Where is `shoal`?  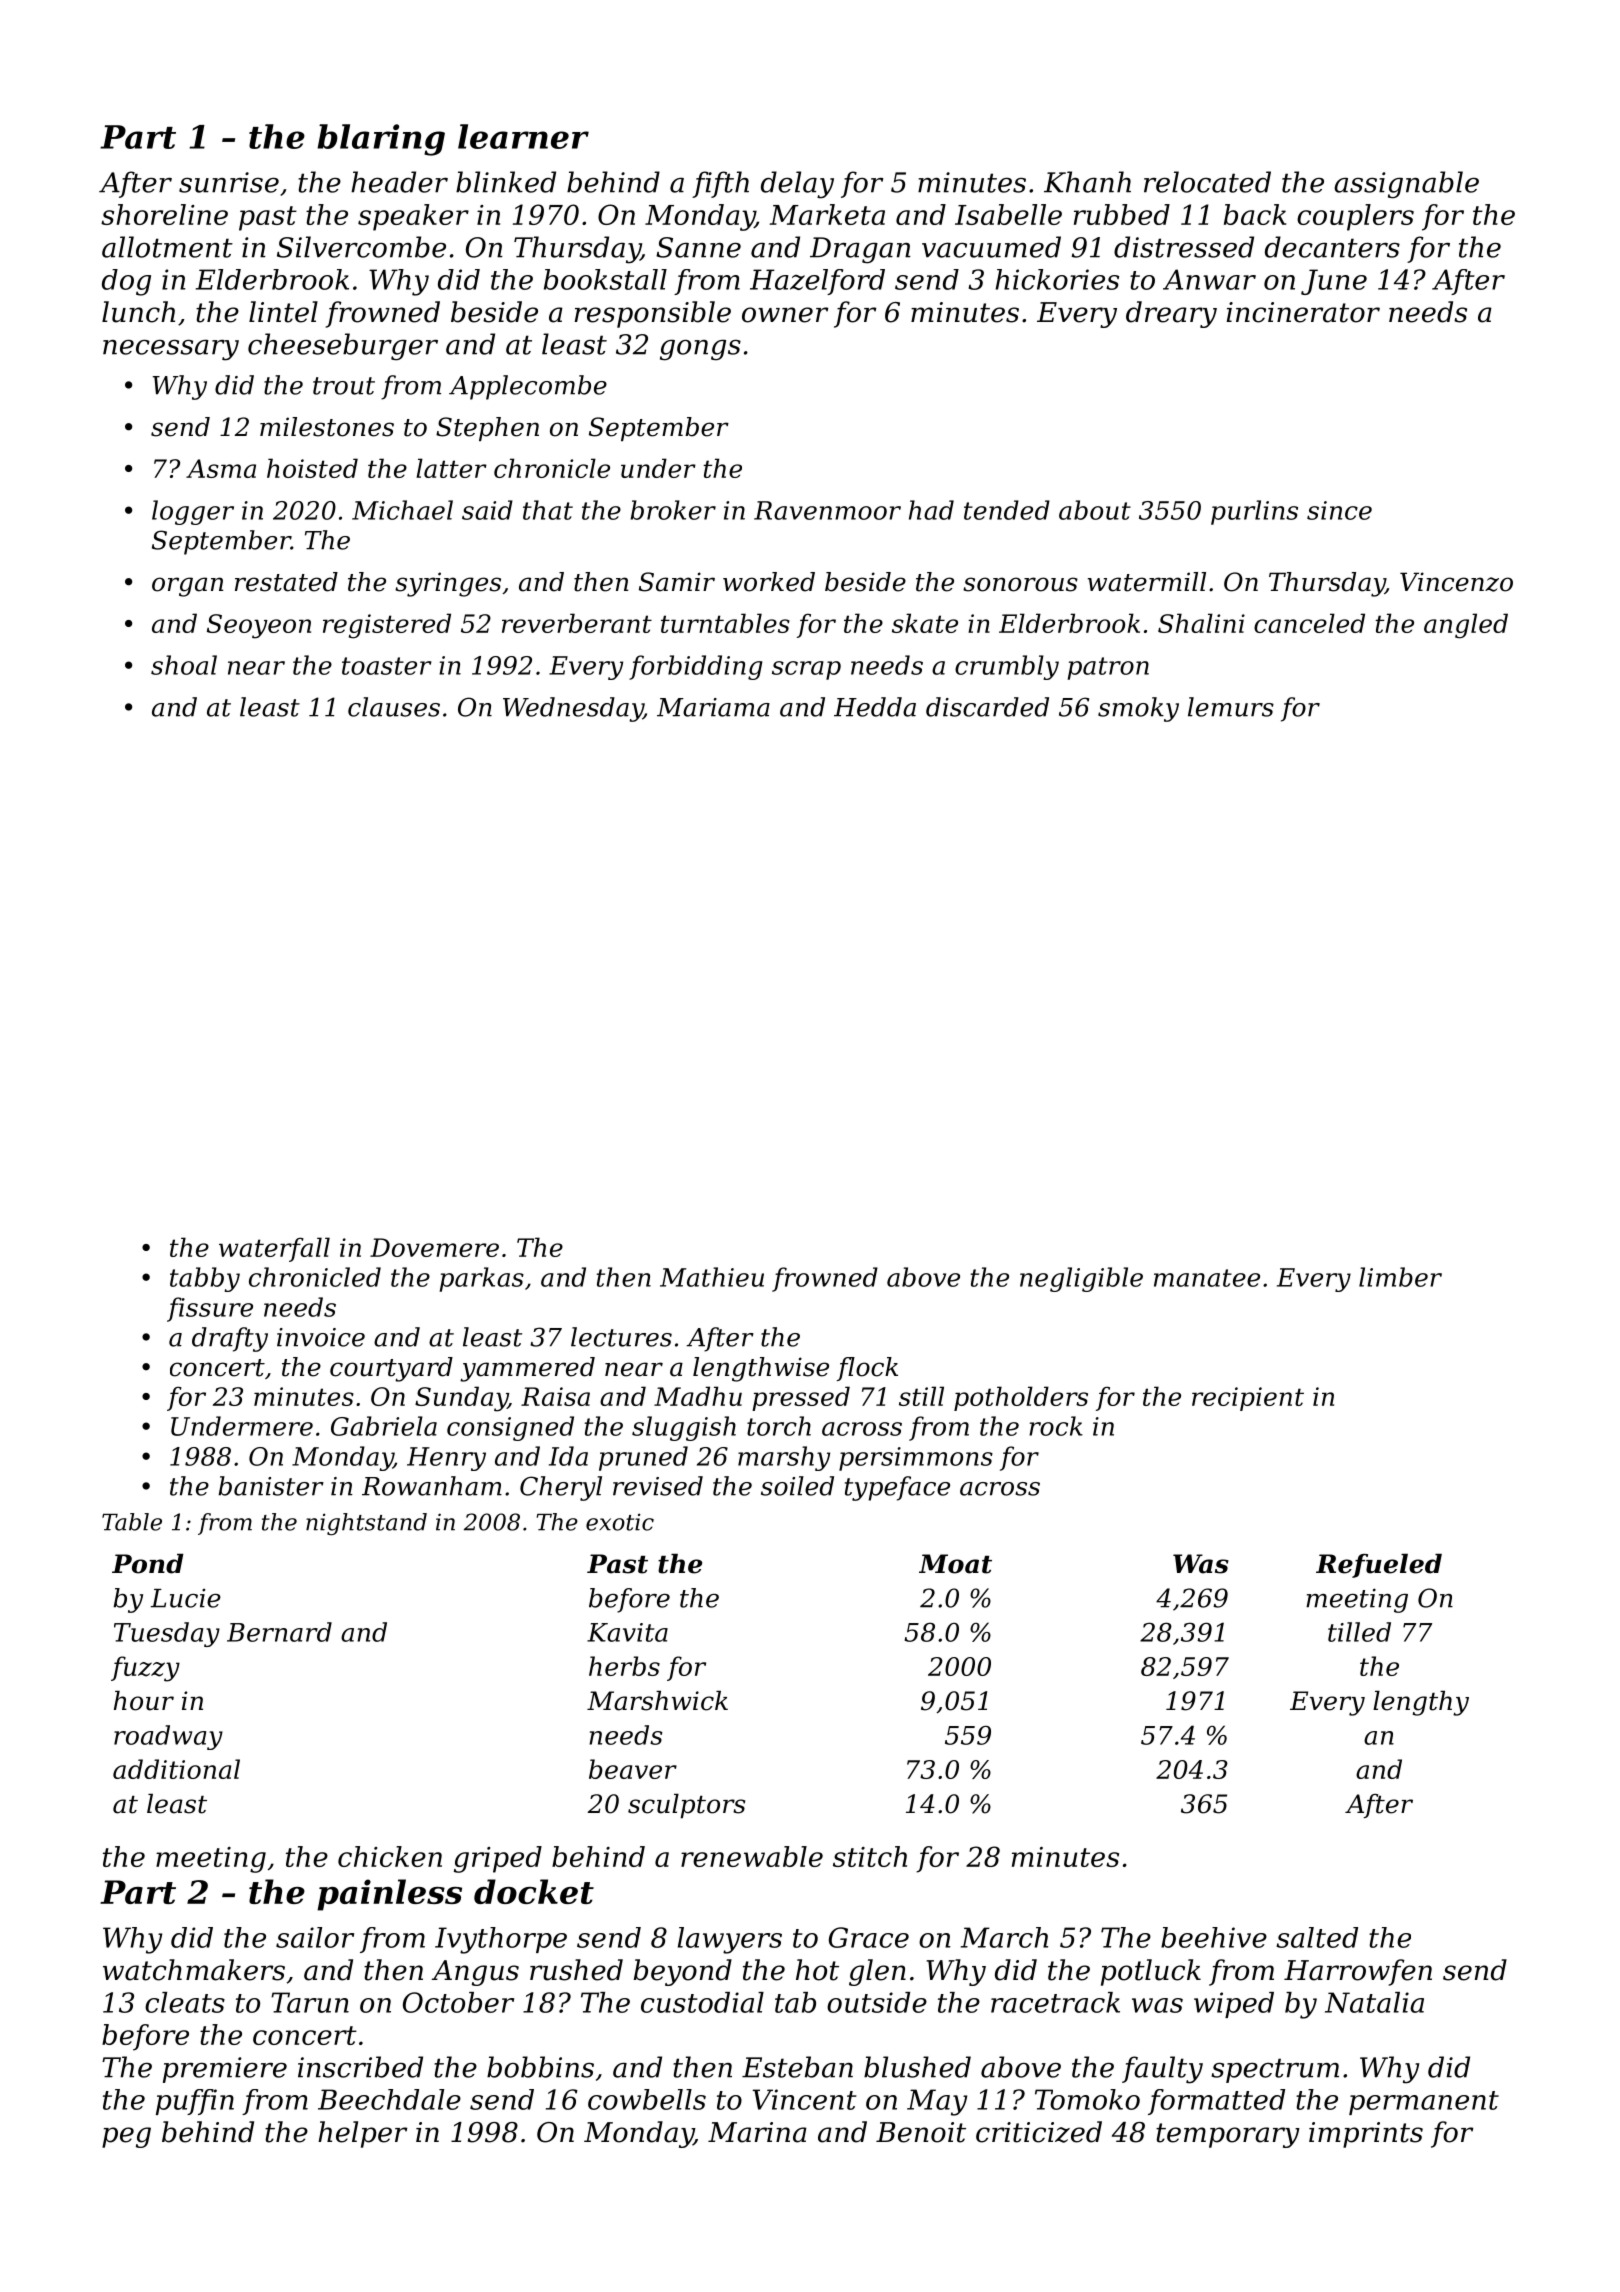
shoal is located at coordinates (184, 665).
